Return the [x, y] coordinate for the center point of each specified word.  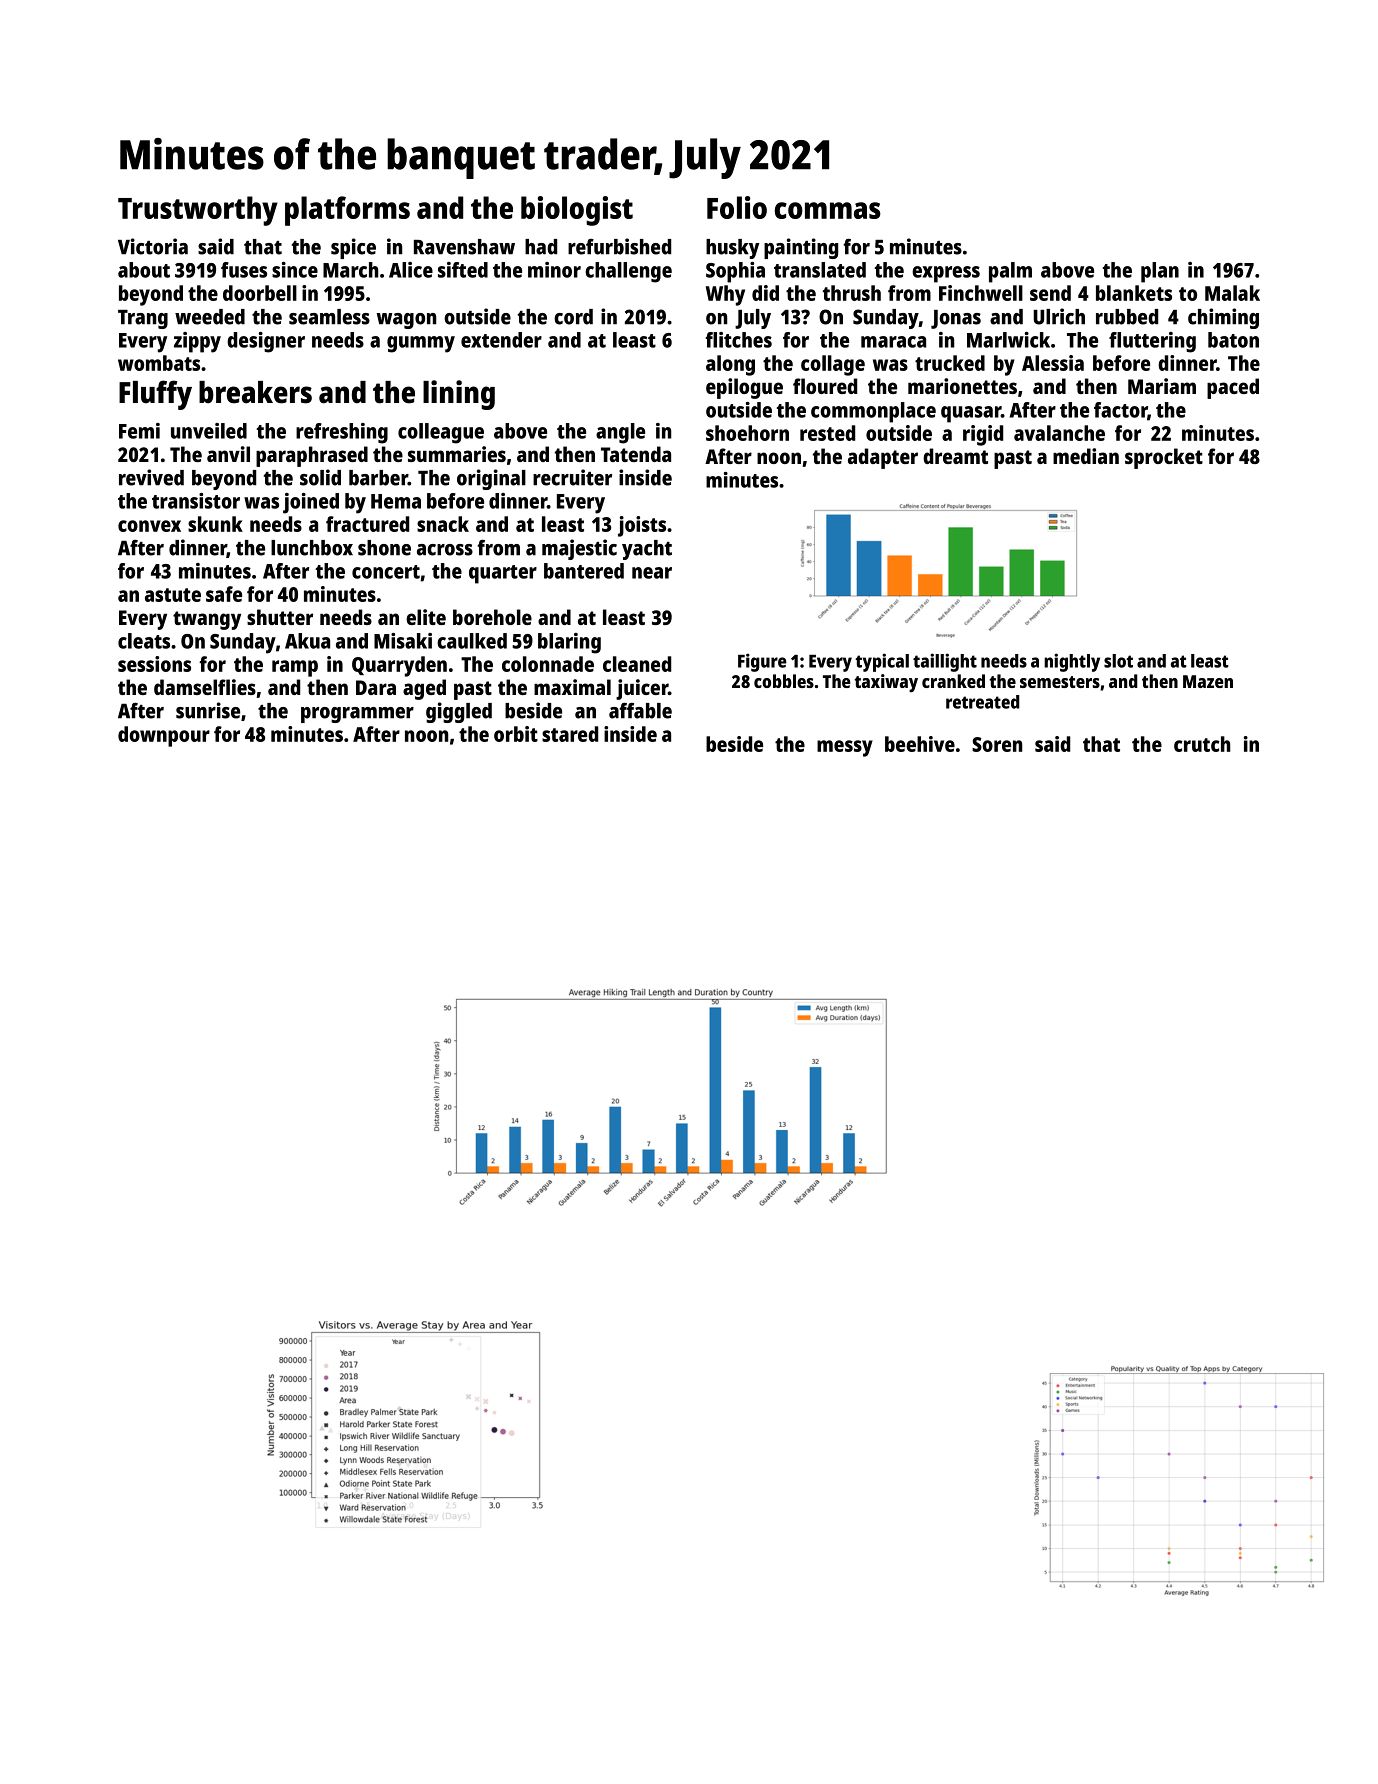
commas [828, 210]
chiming [1223, 318]
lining [459, 395]
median [1086, 456]
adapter [883, 458]
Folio [737, 207]
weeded [210, 317]
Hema [396, 501]
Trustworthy [198, 211]
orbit [516, 734]
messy [845, 748]
